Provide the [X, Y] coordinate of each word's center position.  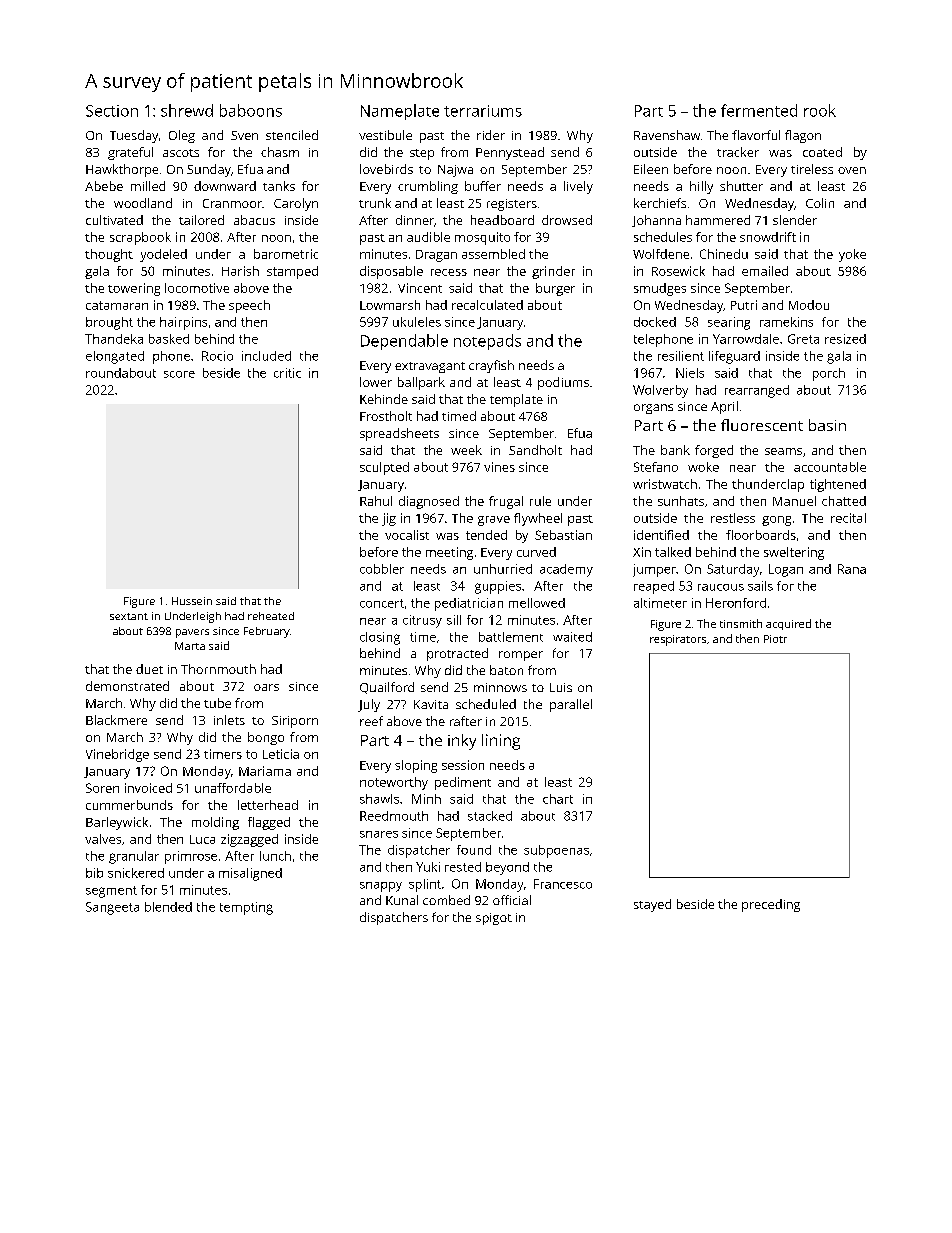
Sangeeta [112, 908]
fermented [759, 110]
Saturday [733, 570]
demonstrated [127, 686]
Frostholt [386, 416]
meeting [449, 553]
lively [578, 187]
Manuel [794, 501]
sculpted [384, 468]
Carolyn [296, 204]
